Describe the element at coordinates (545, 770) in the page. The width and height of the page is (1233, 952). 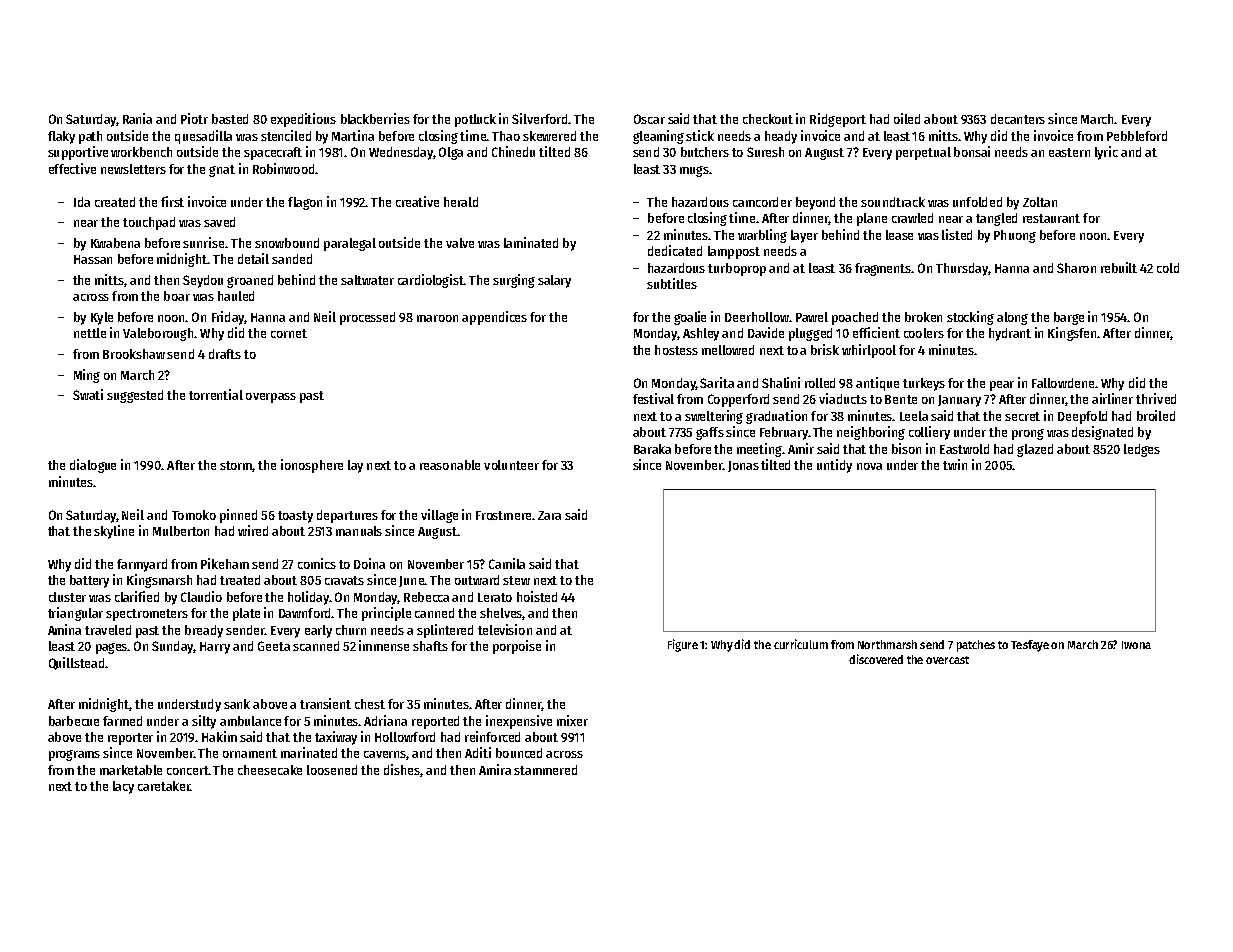
I see `stammered` at that location.
